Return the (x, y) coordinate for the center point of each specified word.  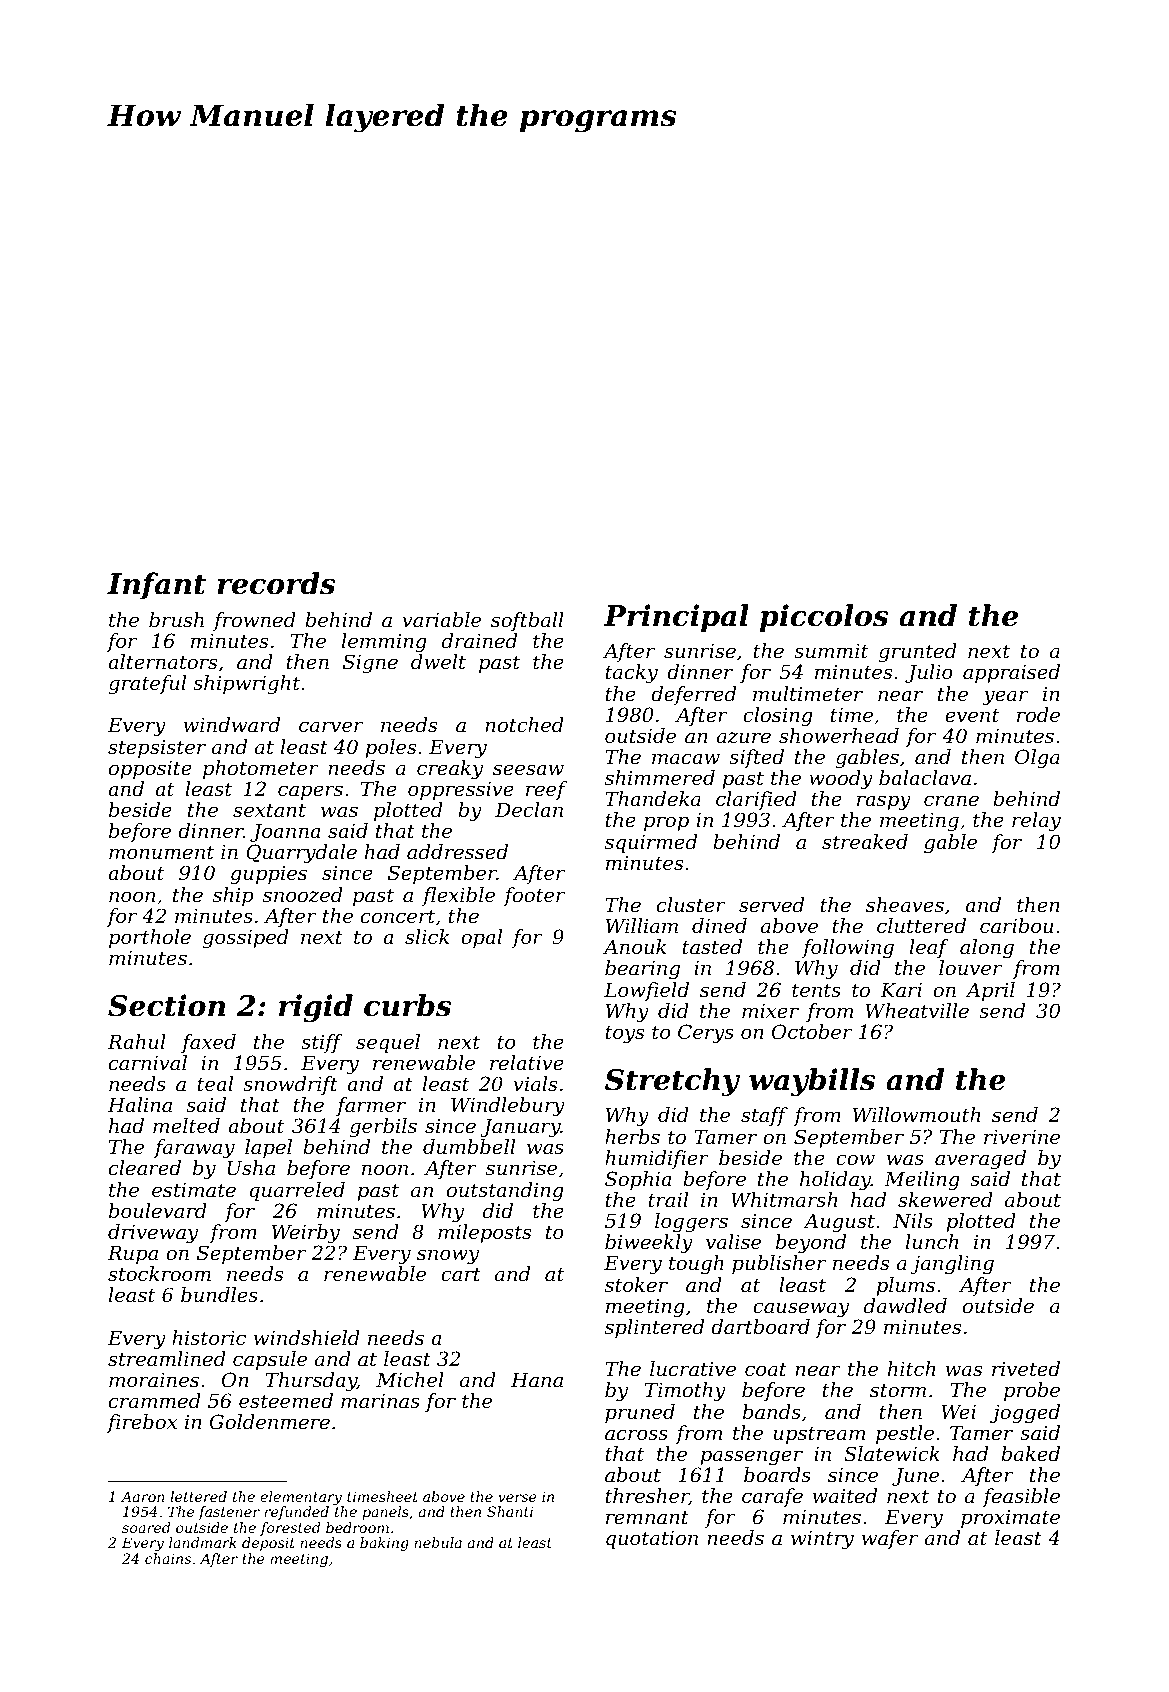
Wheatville (917, 1011)
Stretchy (672, 1082)
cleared (145, 1168)
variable (441, 620)
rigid (316, 1008)
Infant (156, 586)
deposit (268, 1544)
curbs (408, 1005)
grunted (918, 653)
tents (816, 990)
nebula (438, 1542)
